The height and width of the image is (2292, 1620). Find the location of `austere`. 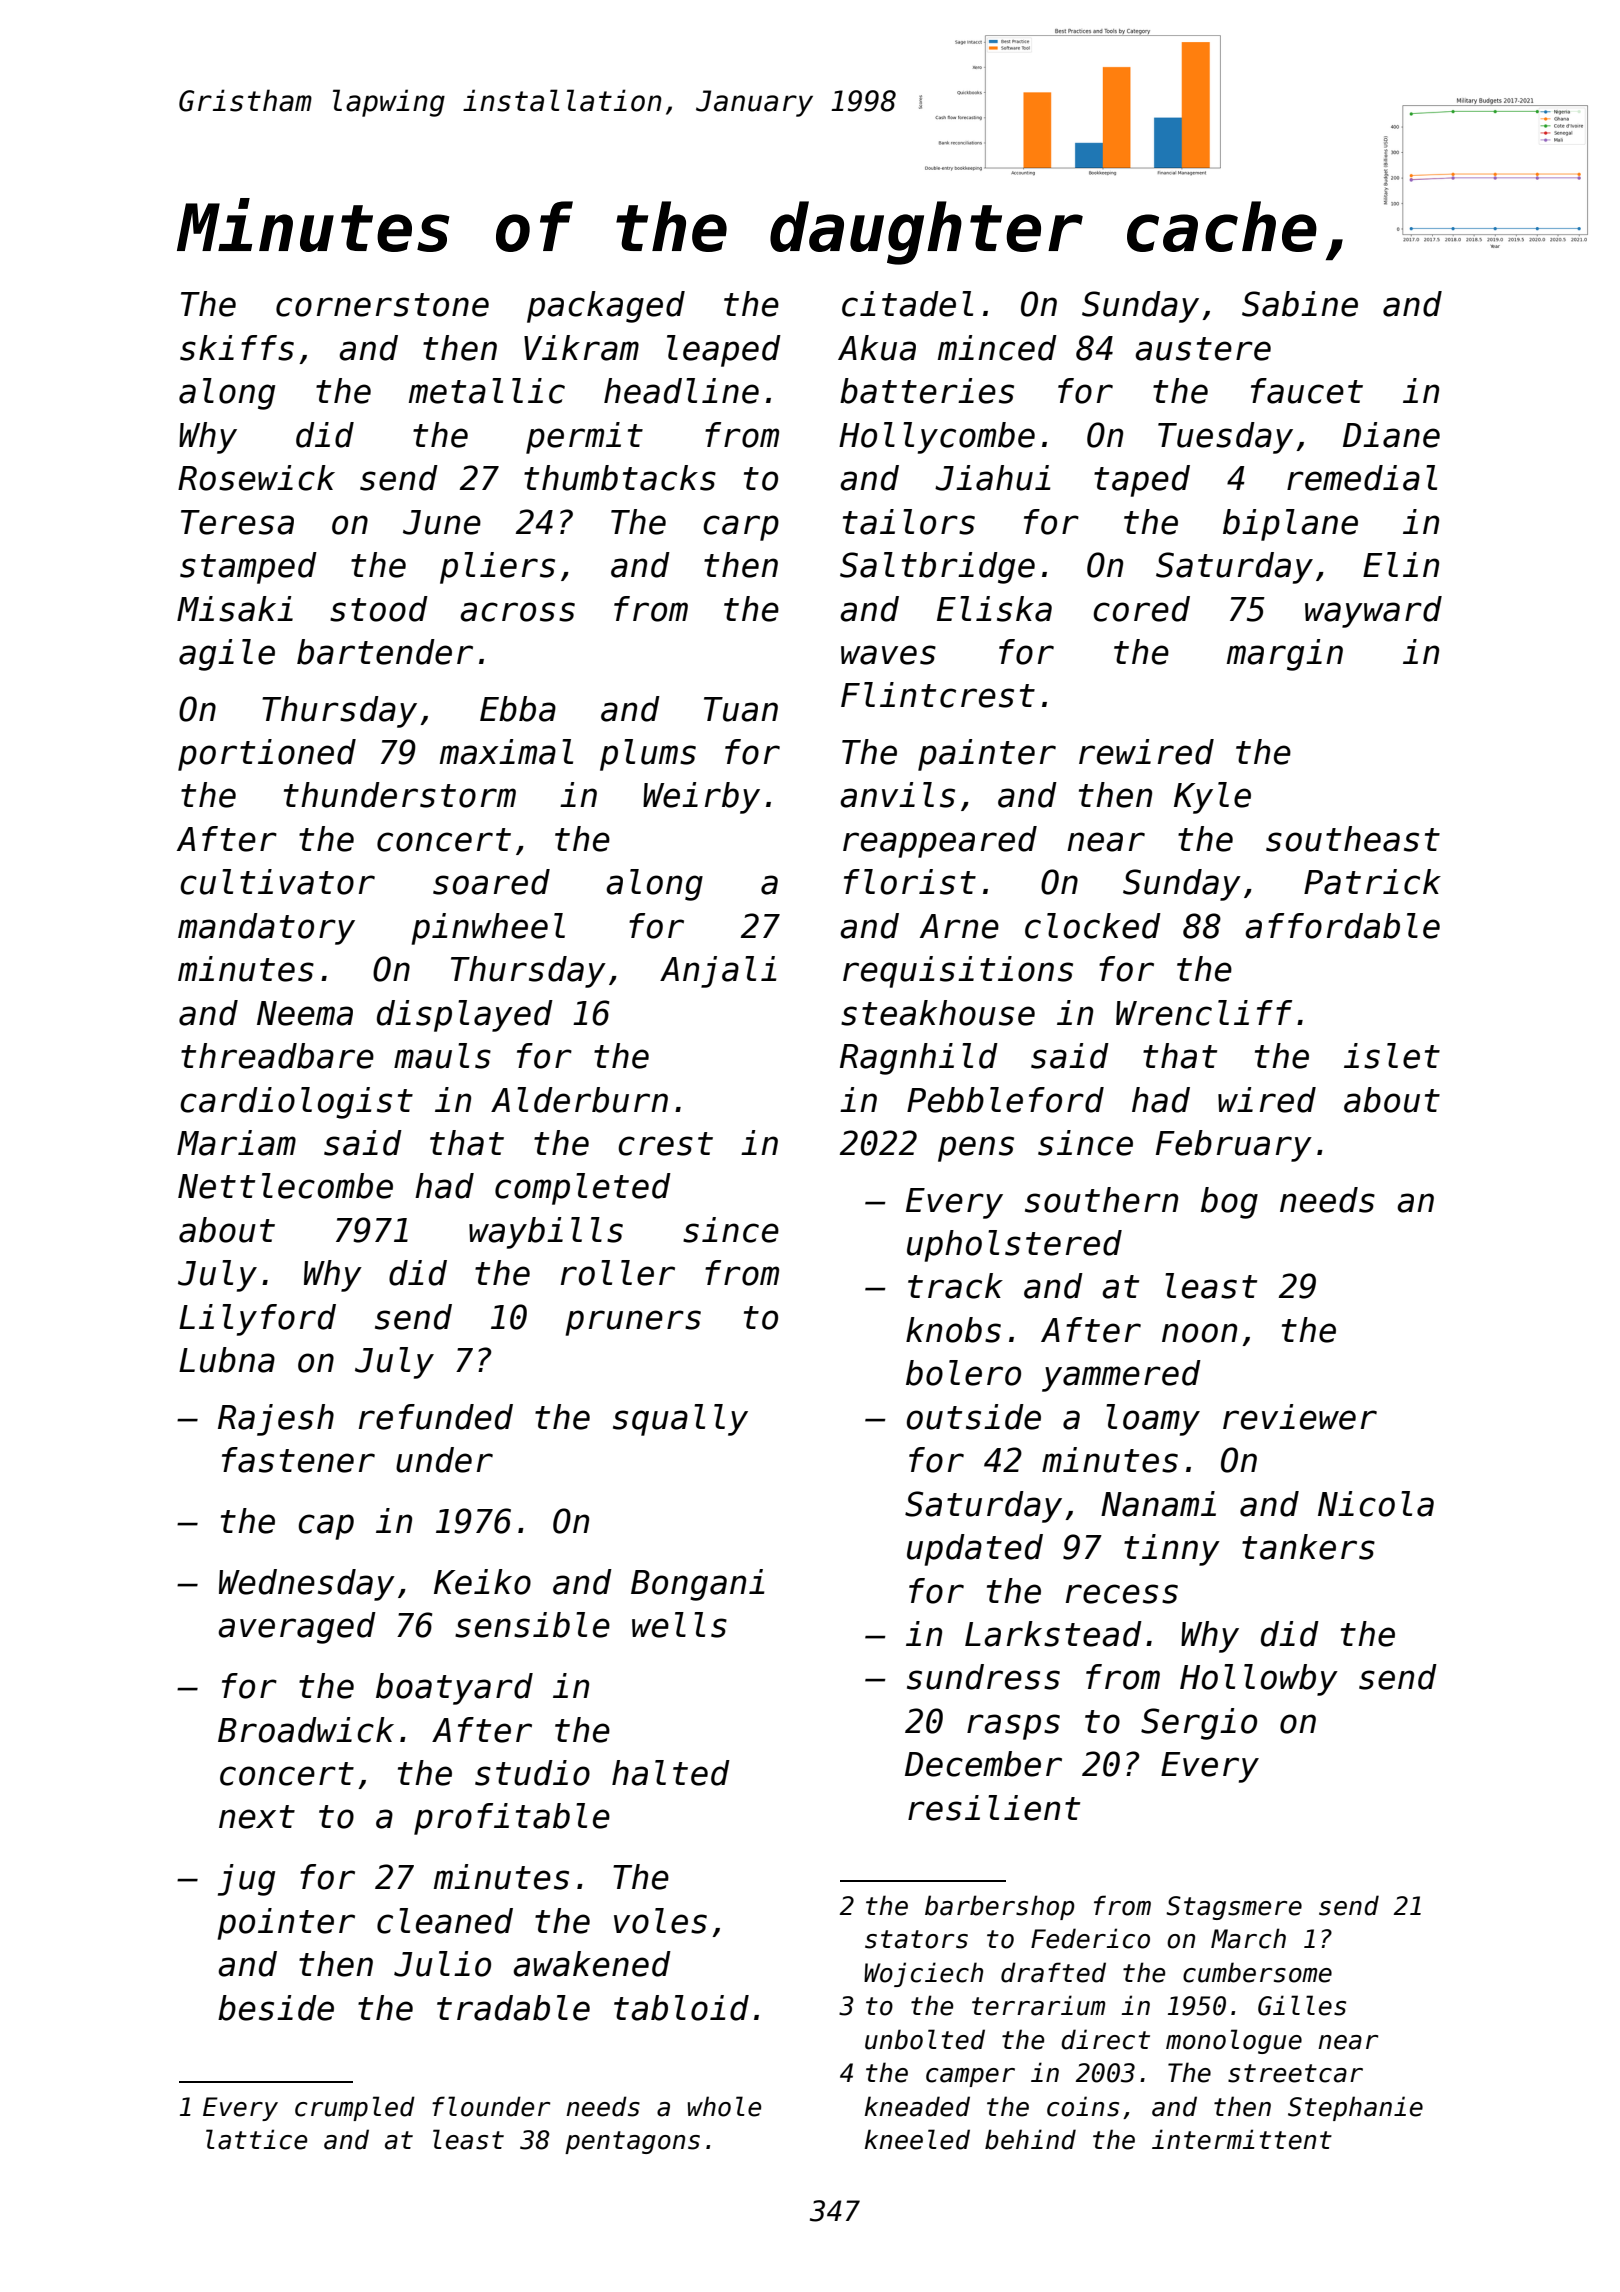

austere is located at coordinates (1203, 349).
